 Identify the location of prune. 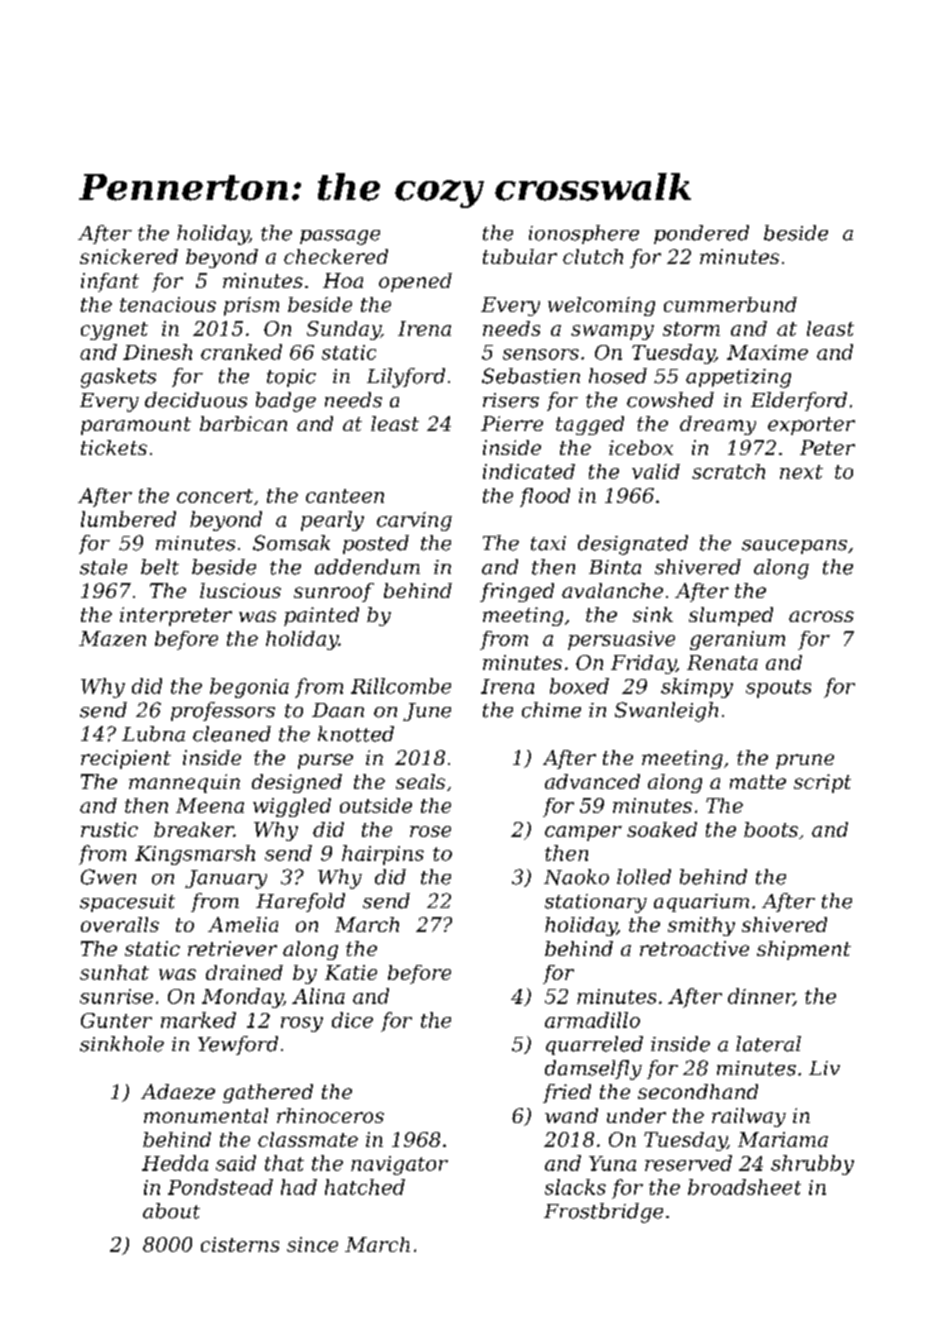
(805, 761).
